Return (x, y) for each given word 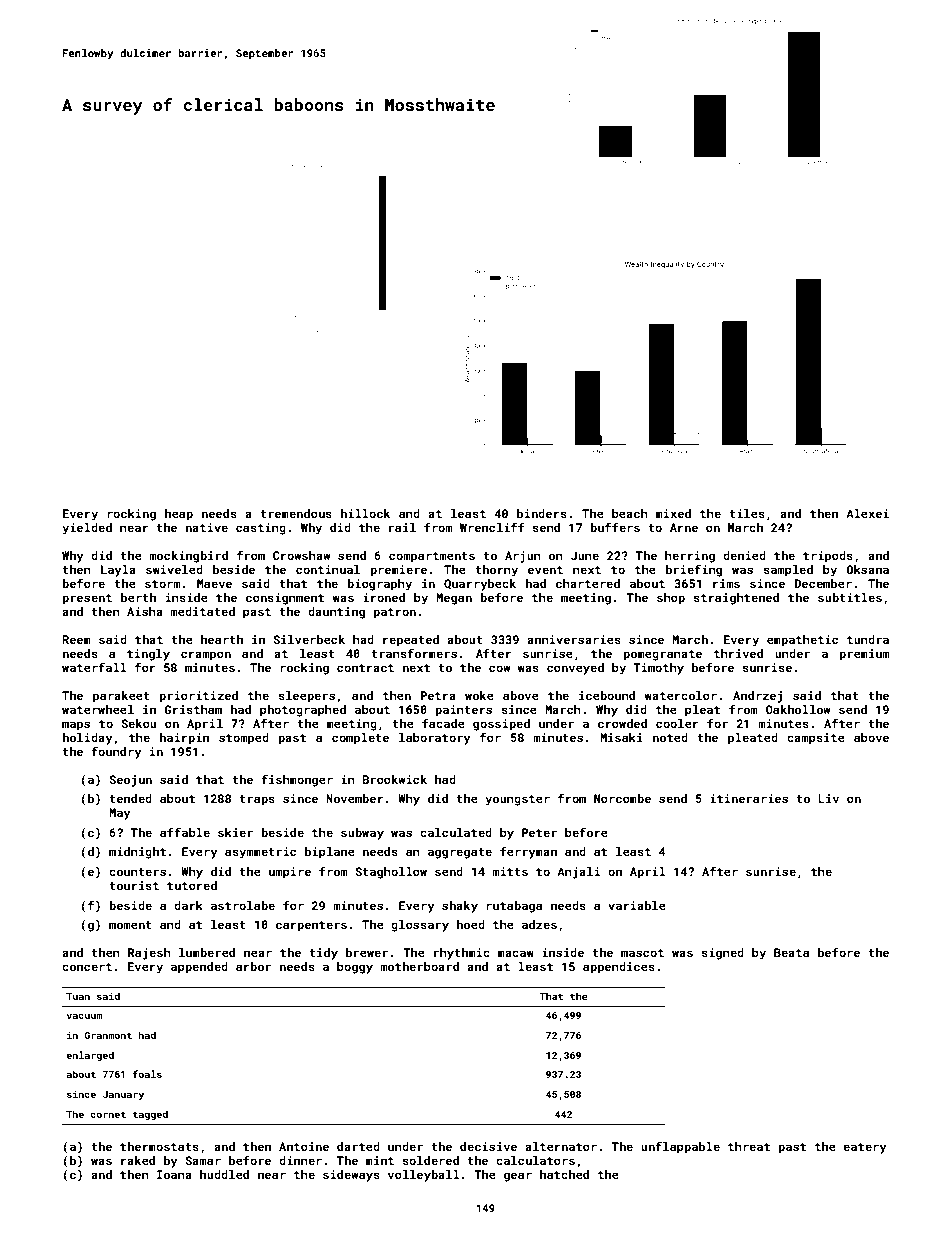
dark (188, 905)
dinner (300, 1160)
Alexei (867, 513)
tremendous (296, 513)
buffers (615, 527)
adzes (539, 924)
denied (744, 555)
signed (722, 954)
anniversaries (574, 639)
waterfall (94, 667)
